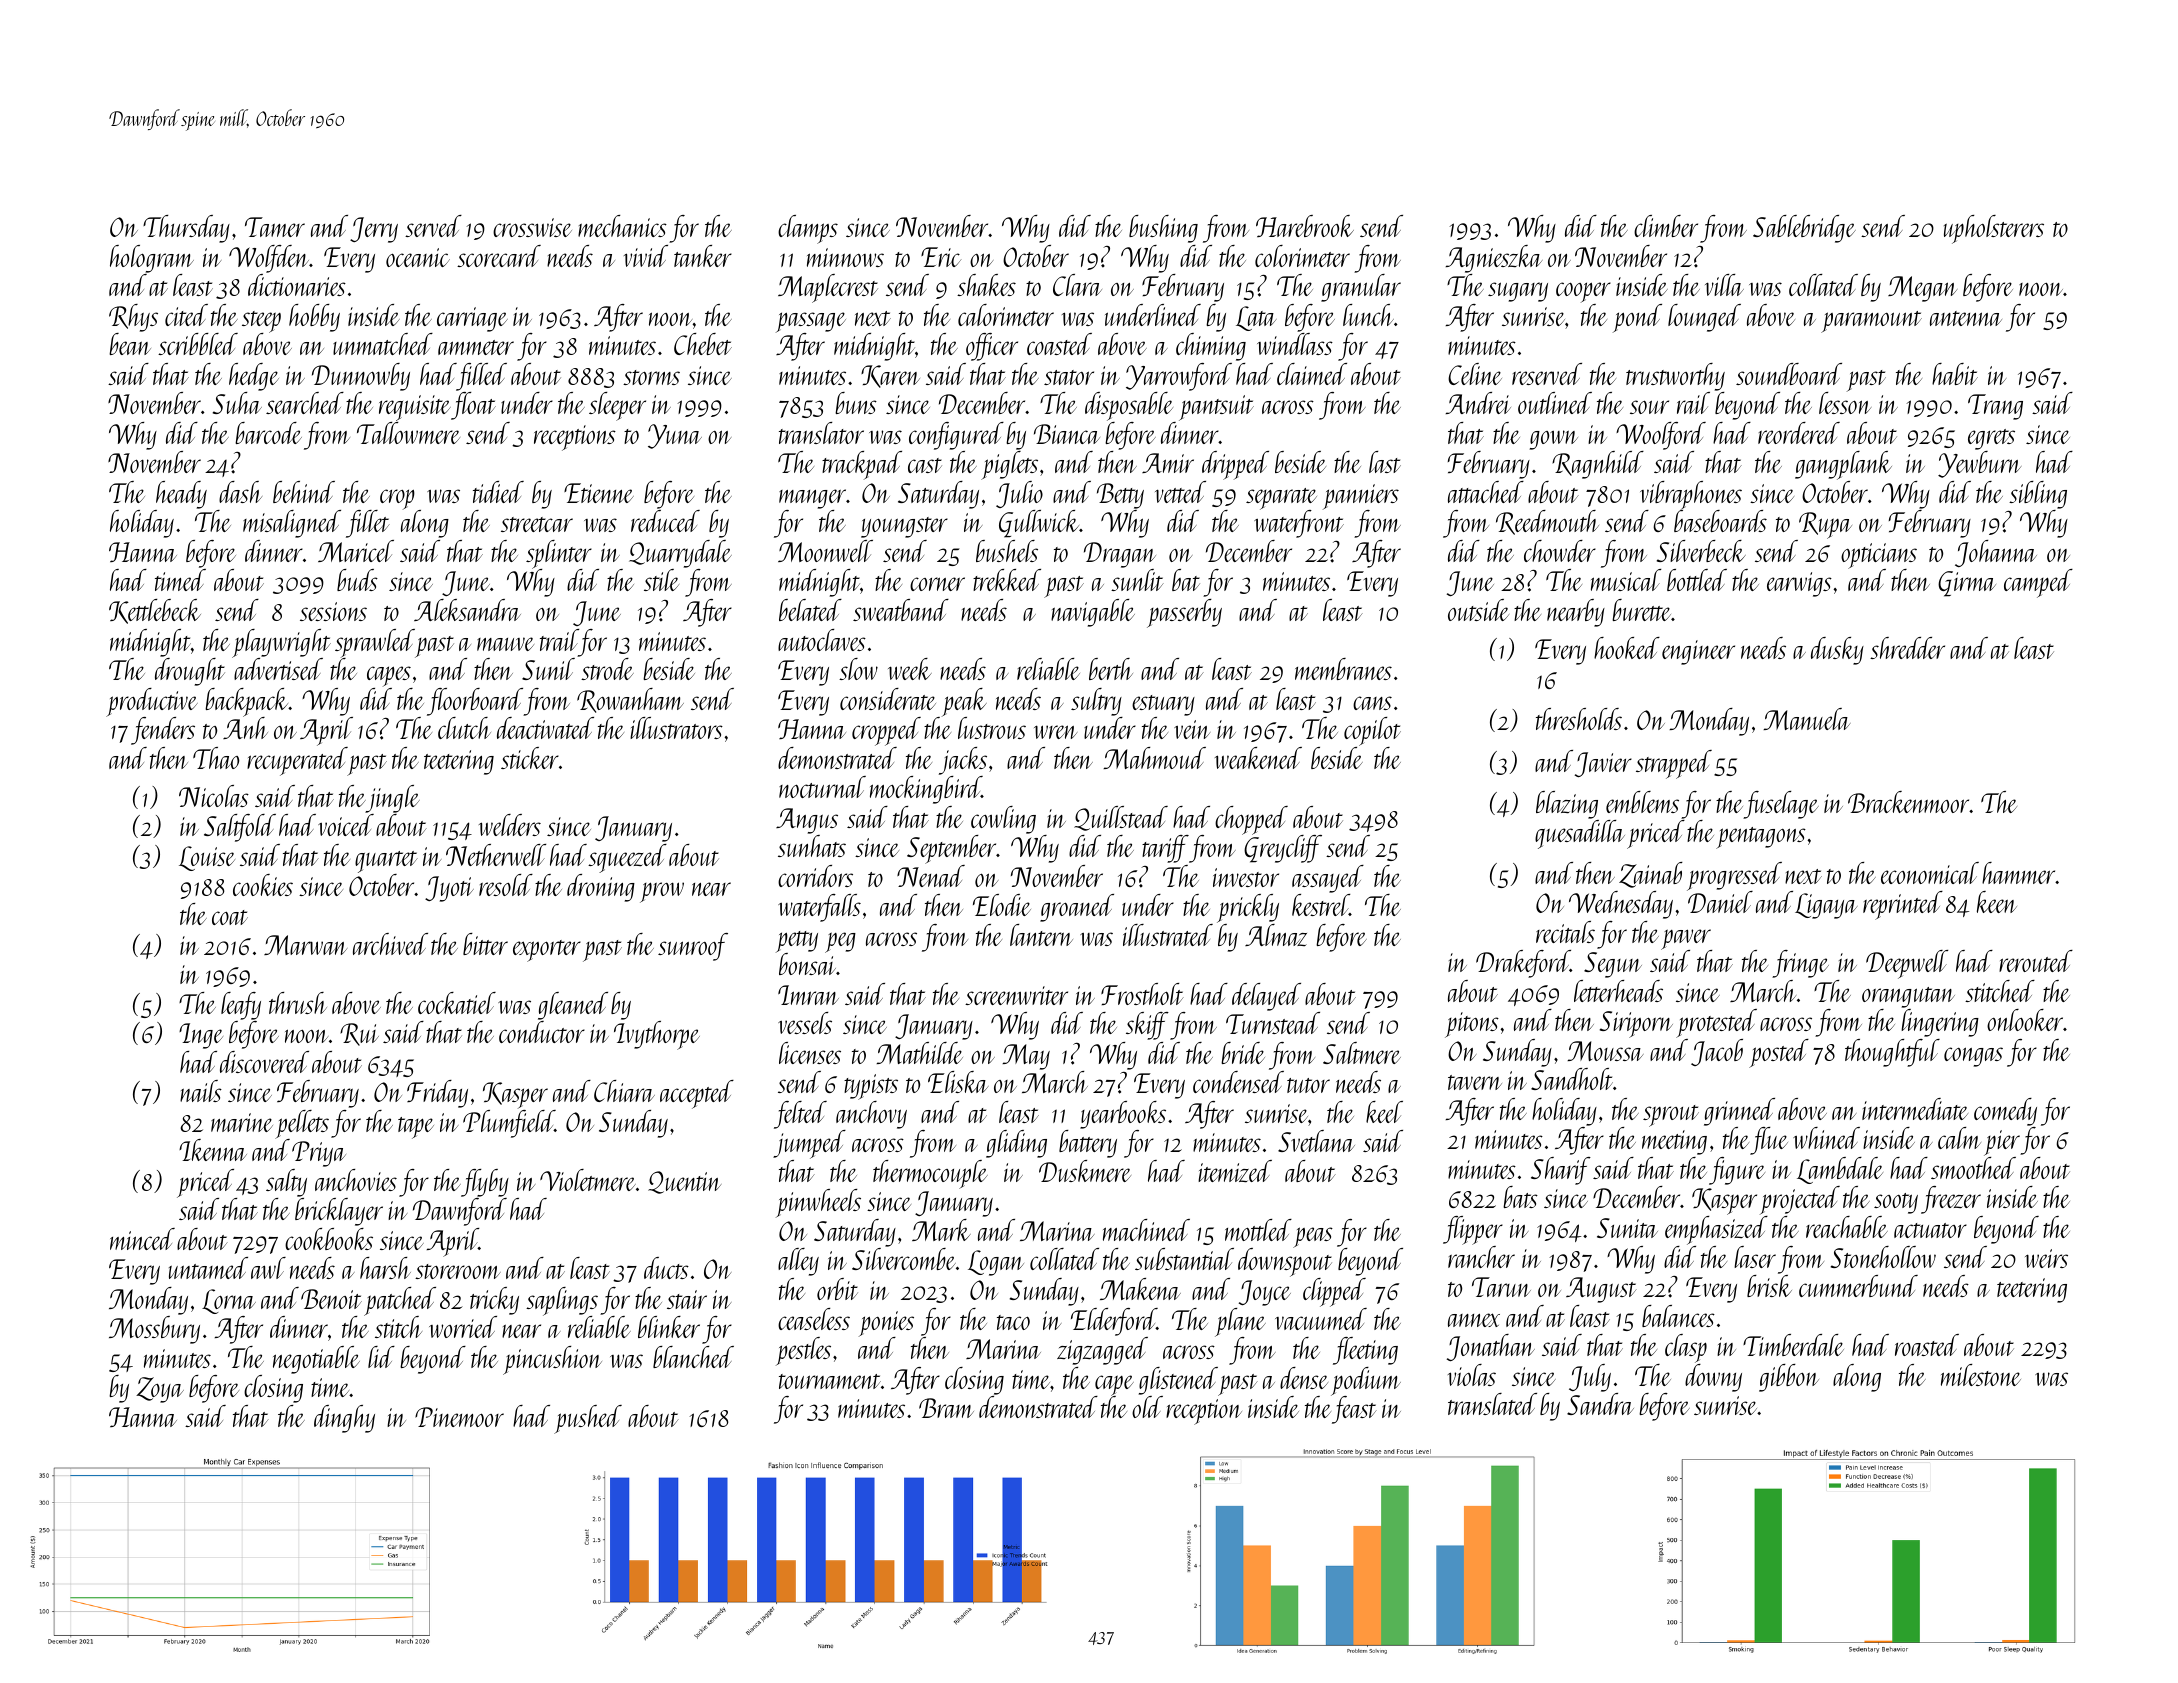 This screenshot has width=2178, height=1683. I want to click on upholsterers, so click(1994, 229).
